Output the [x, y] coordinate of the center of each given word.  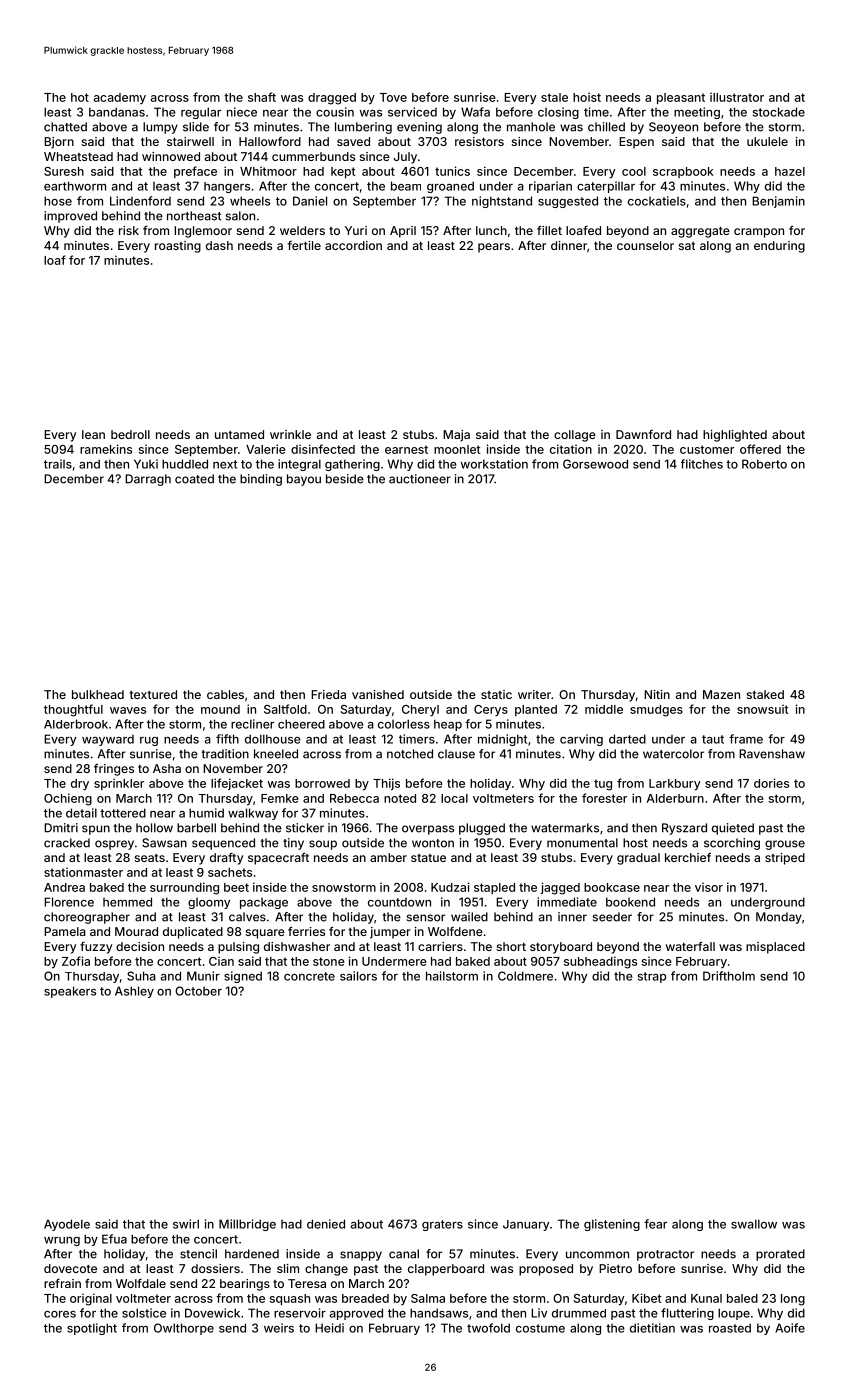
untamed [239, 434]
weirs [279, 1328]
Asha [167, 768]
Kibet [646, 1298]
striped [785, 859]
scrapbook [683, 172]
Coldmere [525, 976]
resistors [479, 141]
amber [388, 857]
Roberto [764, 464]
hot [80, 97]
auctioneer [420, 479]
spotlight [92, 1329]
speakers [70, 992]
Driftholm [729, 976]
